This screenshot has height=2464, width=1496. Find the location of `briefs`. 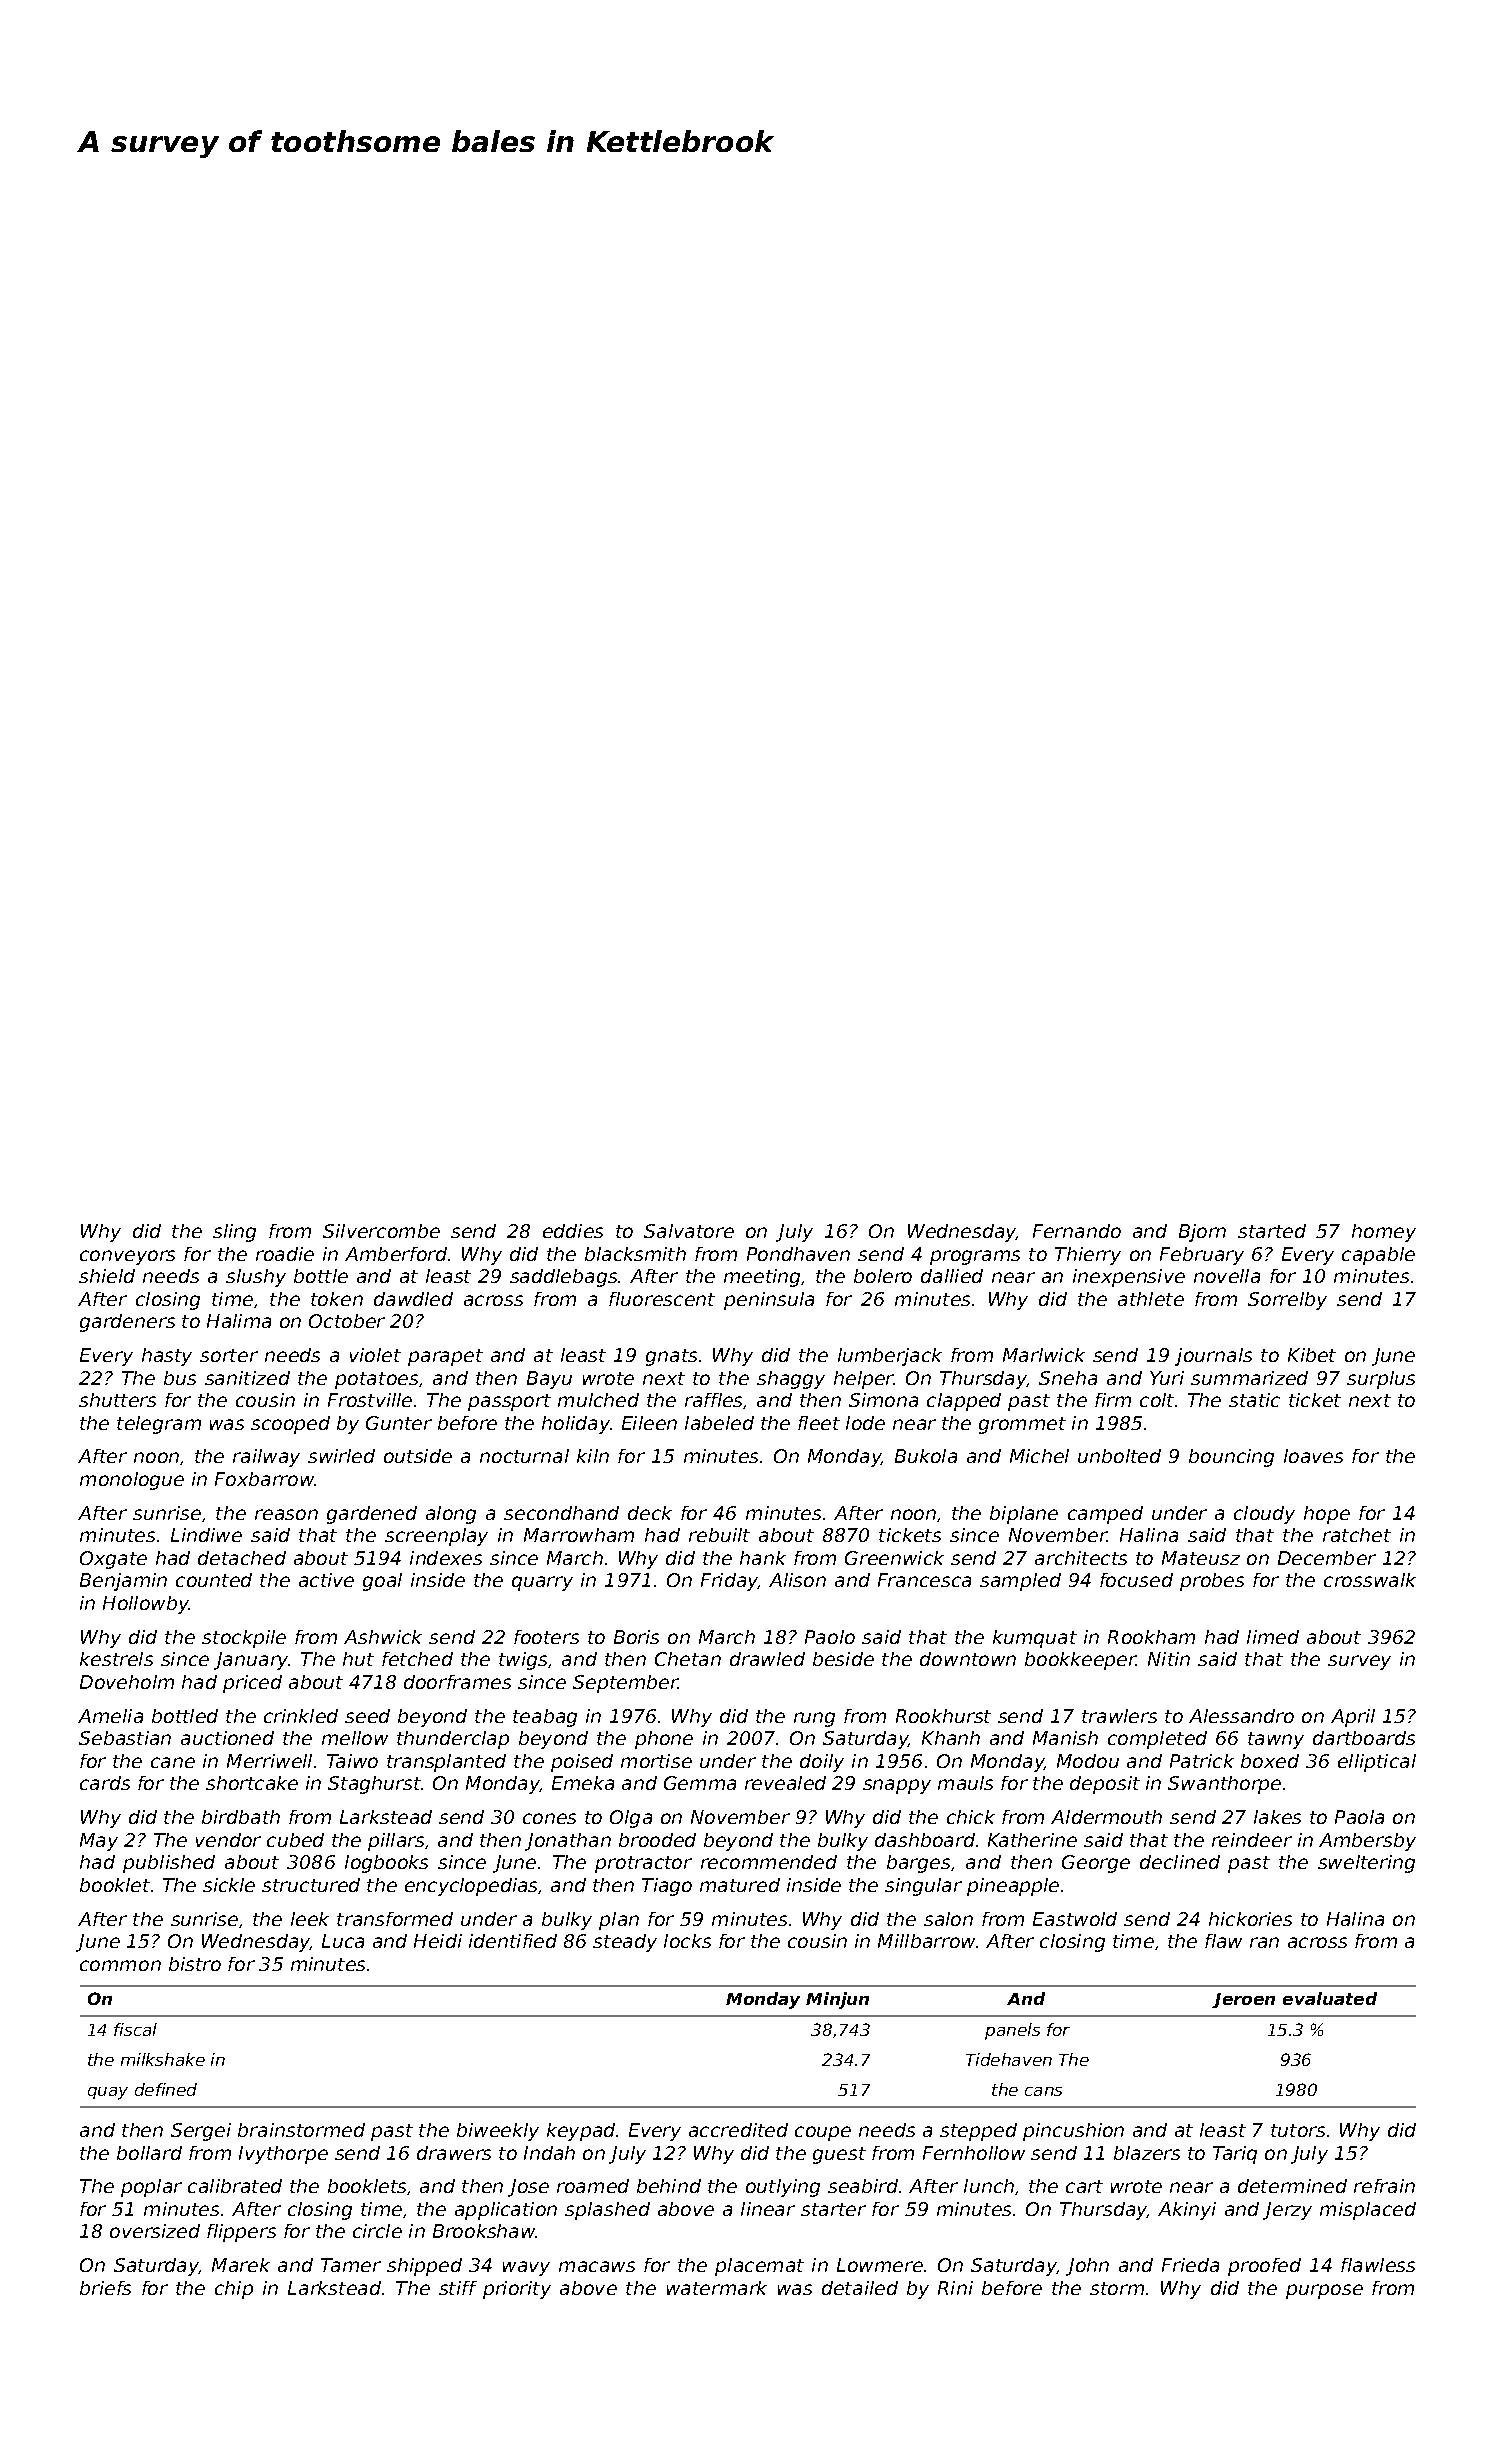

briefs is located at coordinates (105, 2288).
